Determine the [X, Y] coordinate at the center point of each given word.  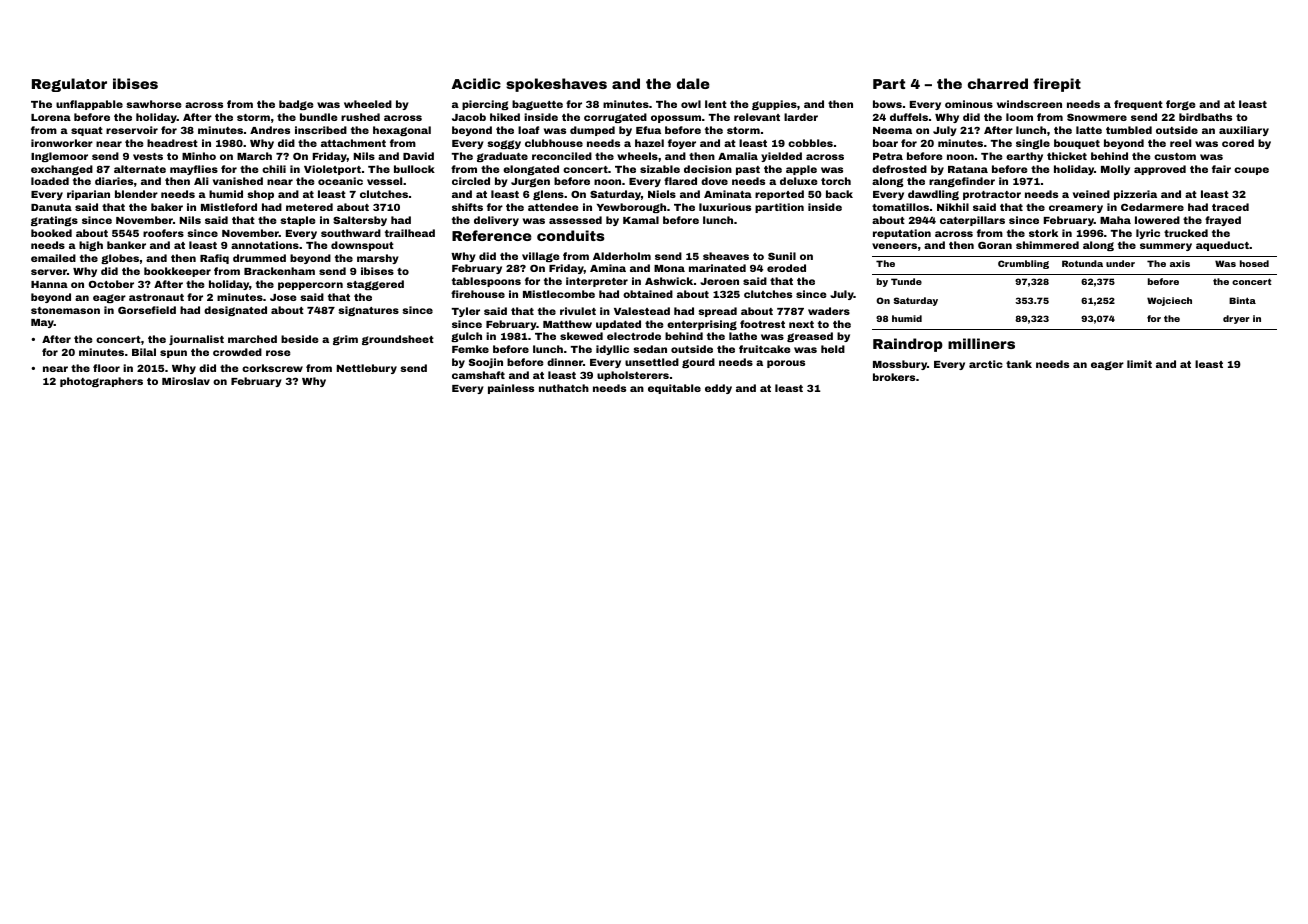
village [540, 257]
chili [274, 169]
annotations [265, 245]
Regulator [69, 85]
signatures [368, 311]
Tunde [906, 281]
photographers [101, 382]
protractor [992, 195]
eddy [718, 389]
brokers [894, 377]
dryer [1236, 319]
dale [693, 83]
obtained [648, 294]
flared [680, 181]
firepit [1057, 85]
